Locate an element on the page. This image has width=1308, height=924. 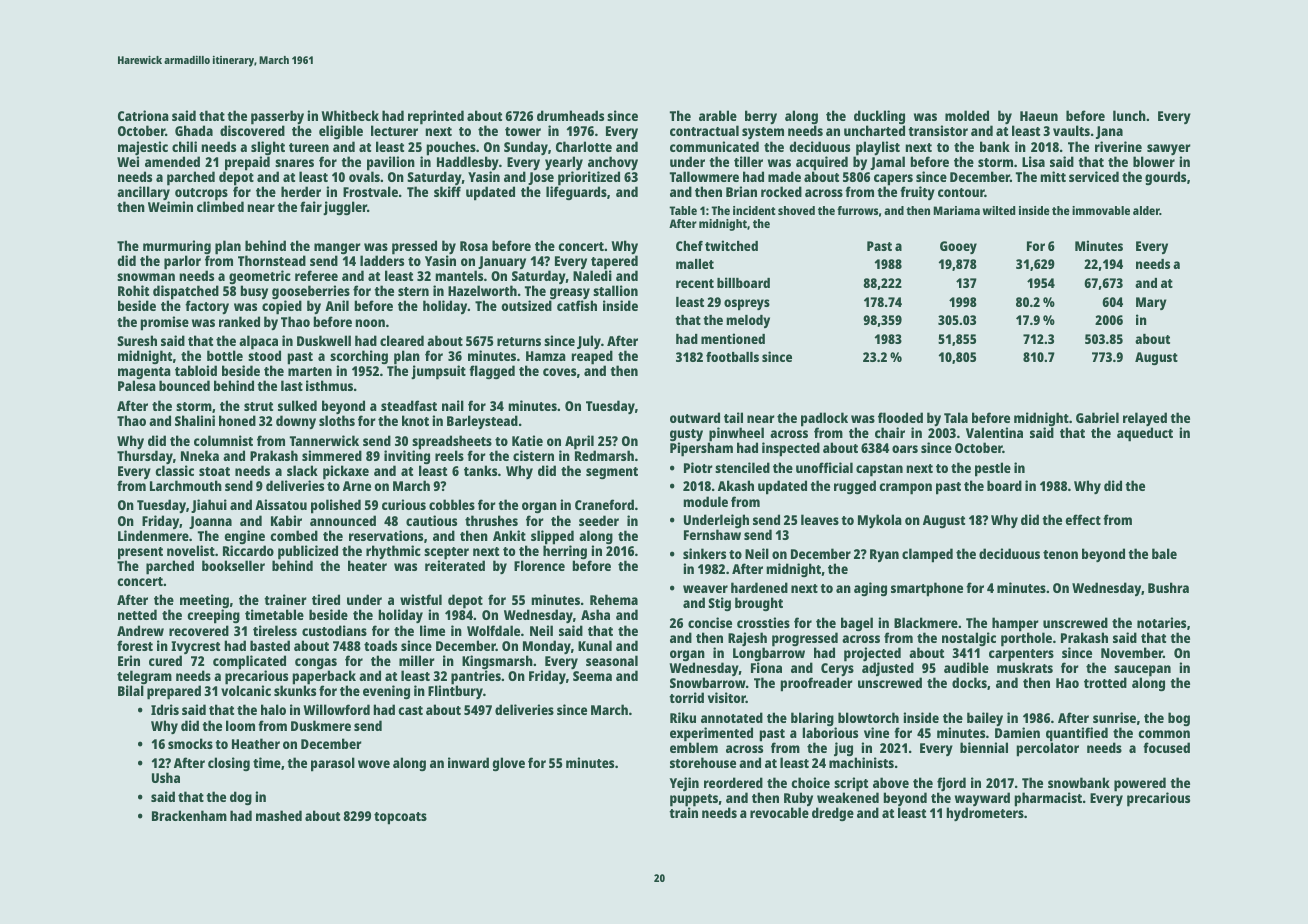
Gooey is located at coordinates (958, 247).
